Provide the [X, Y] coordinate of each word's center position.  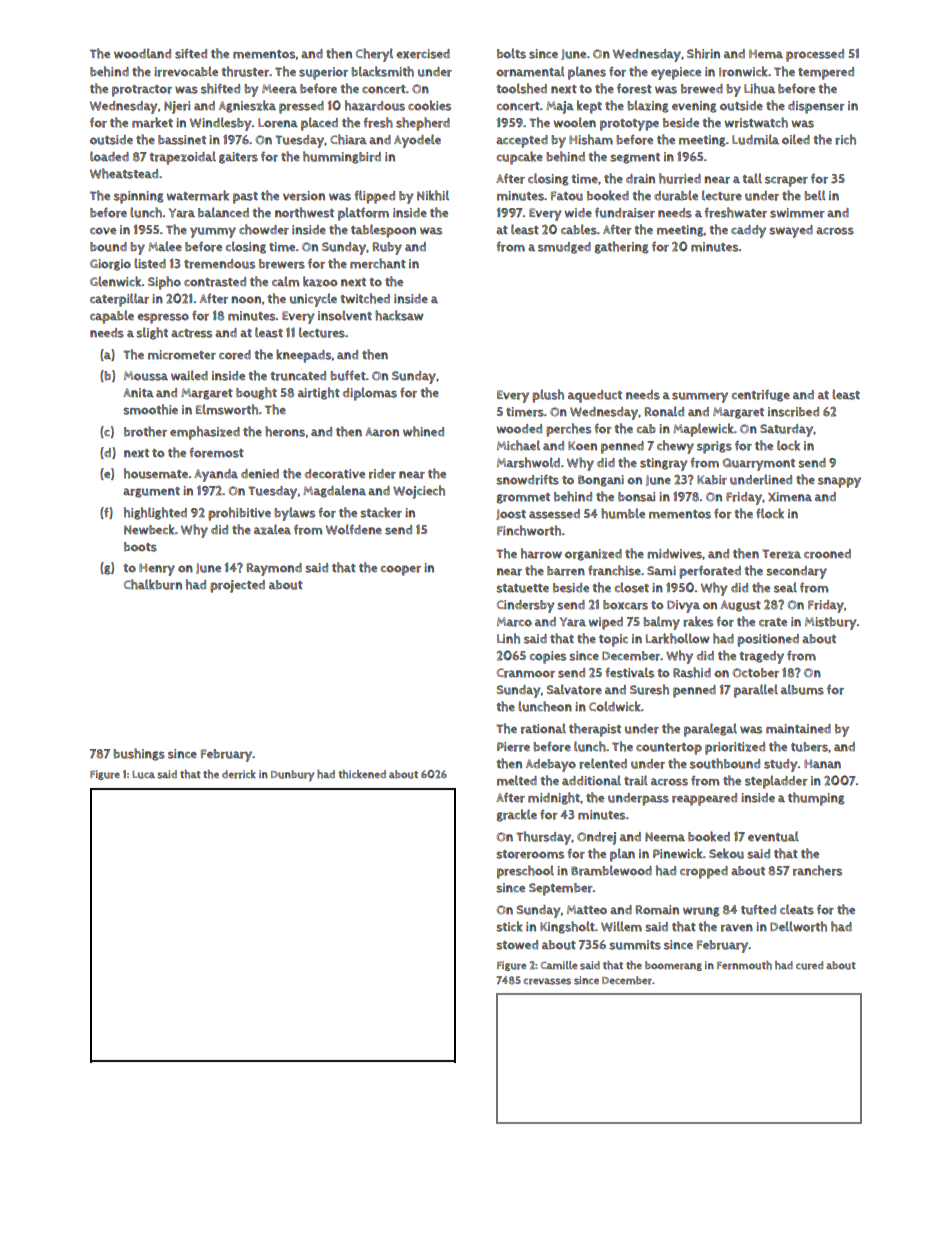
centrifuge [761, 395]
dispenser [816, 107]
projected [237, 586]
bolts [511, 53]
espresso [163, 318]
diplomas [370, 394]
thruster [245, 71]
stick [509, 926]
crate [773, 622]
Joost [511, 514]
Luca [143, 774]
